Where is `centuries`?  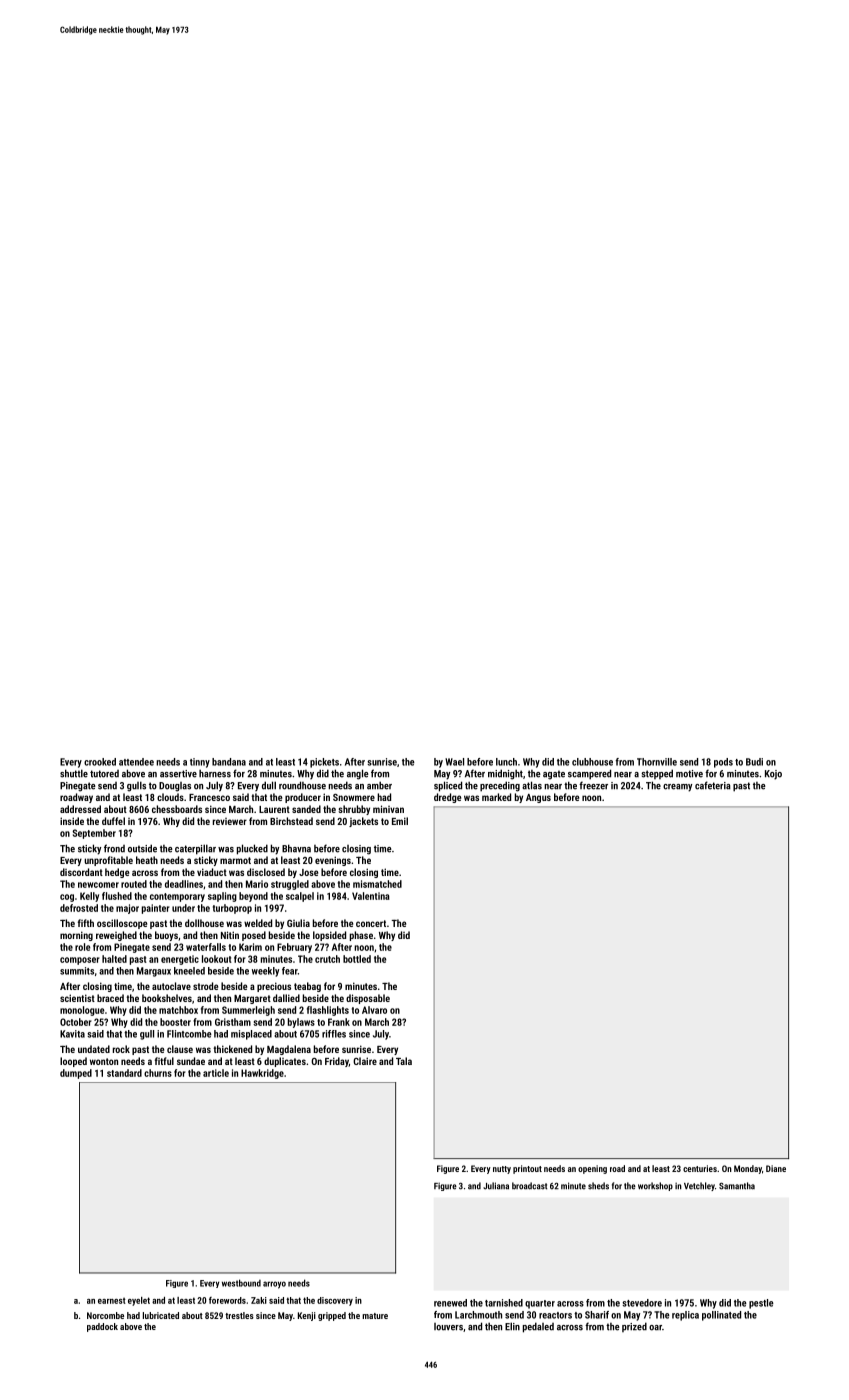
centuries is located at coordinates (700, 1168).
